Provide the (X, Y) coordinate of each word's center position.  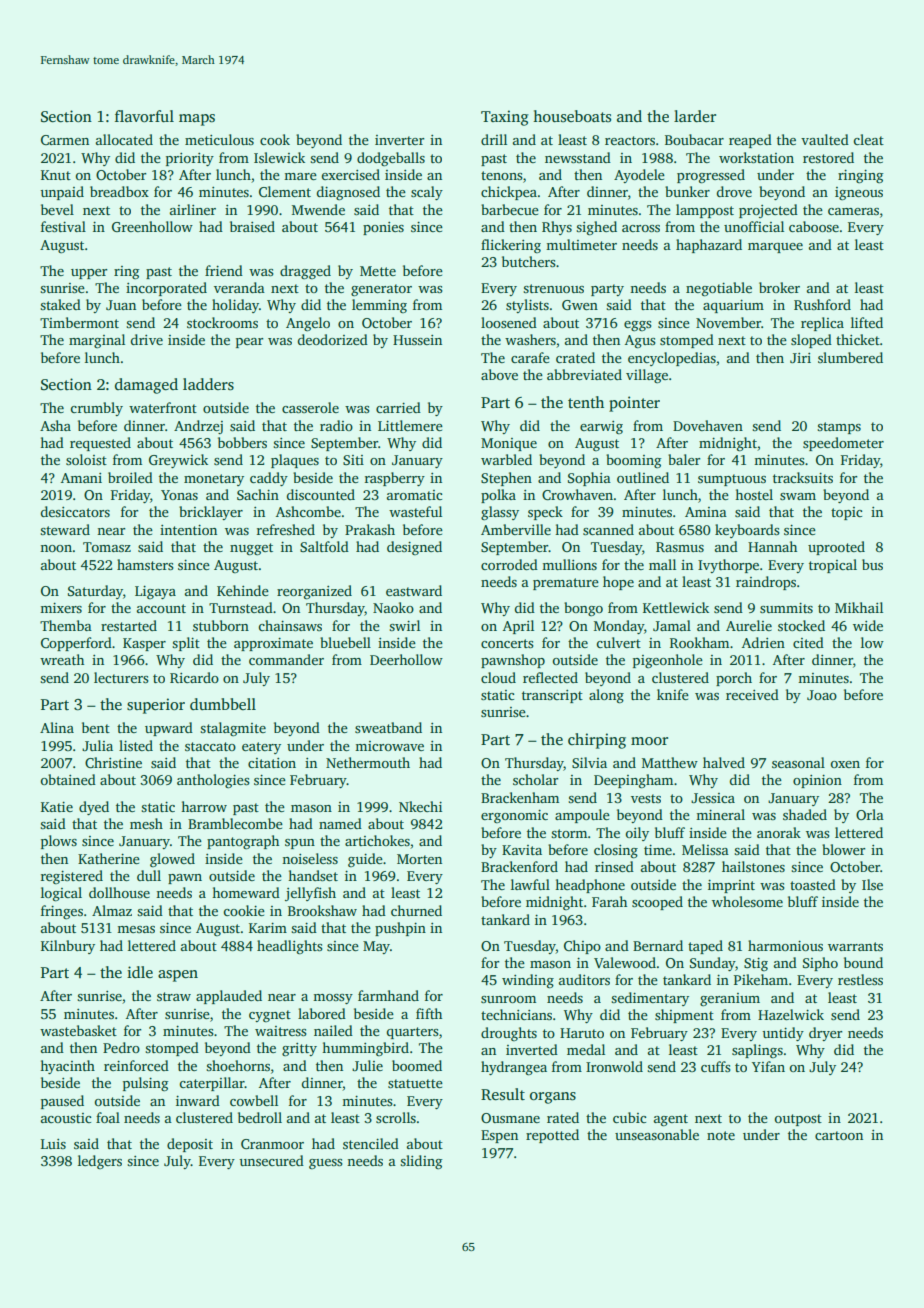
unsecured (271, 1160)
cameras (853, 211)
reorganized (314, 592)
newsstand (578, 157)
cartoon (839, 1135)
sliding (421, 1162)
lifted (867, 322)
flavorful (144, 116)
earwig (601, 427)
